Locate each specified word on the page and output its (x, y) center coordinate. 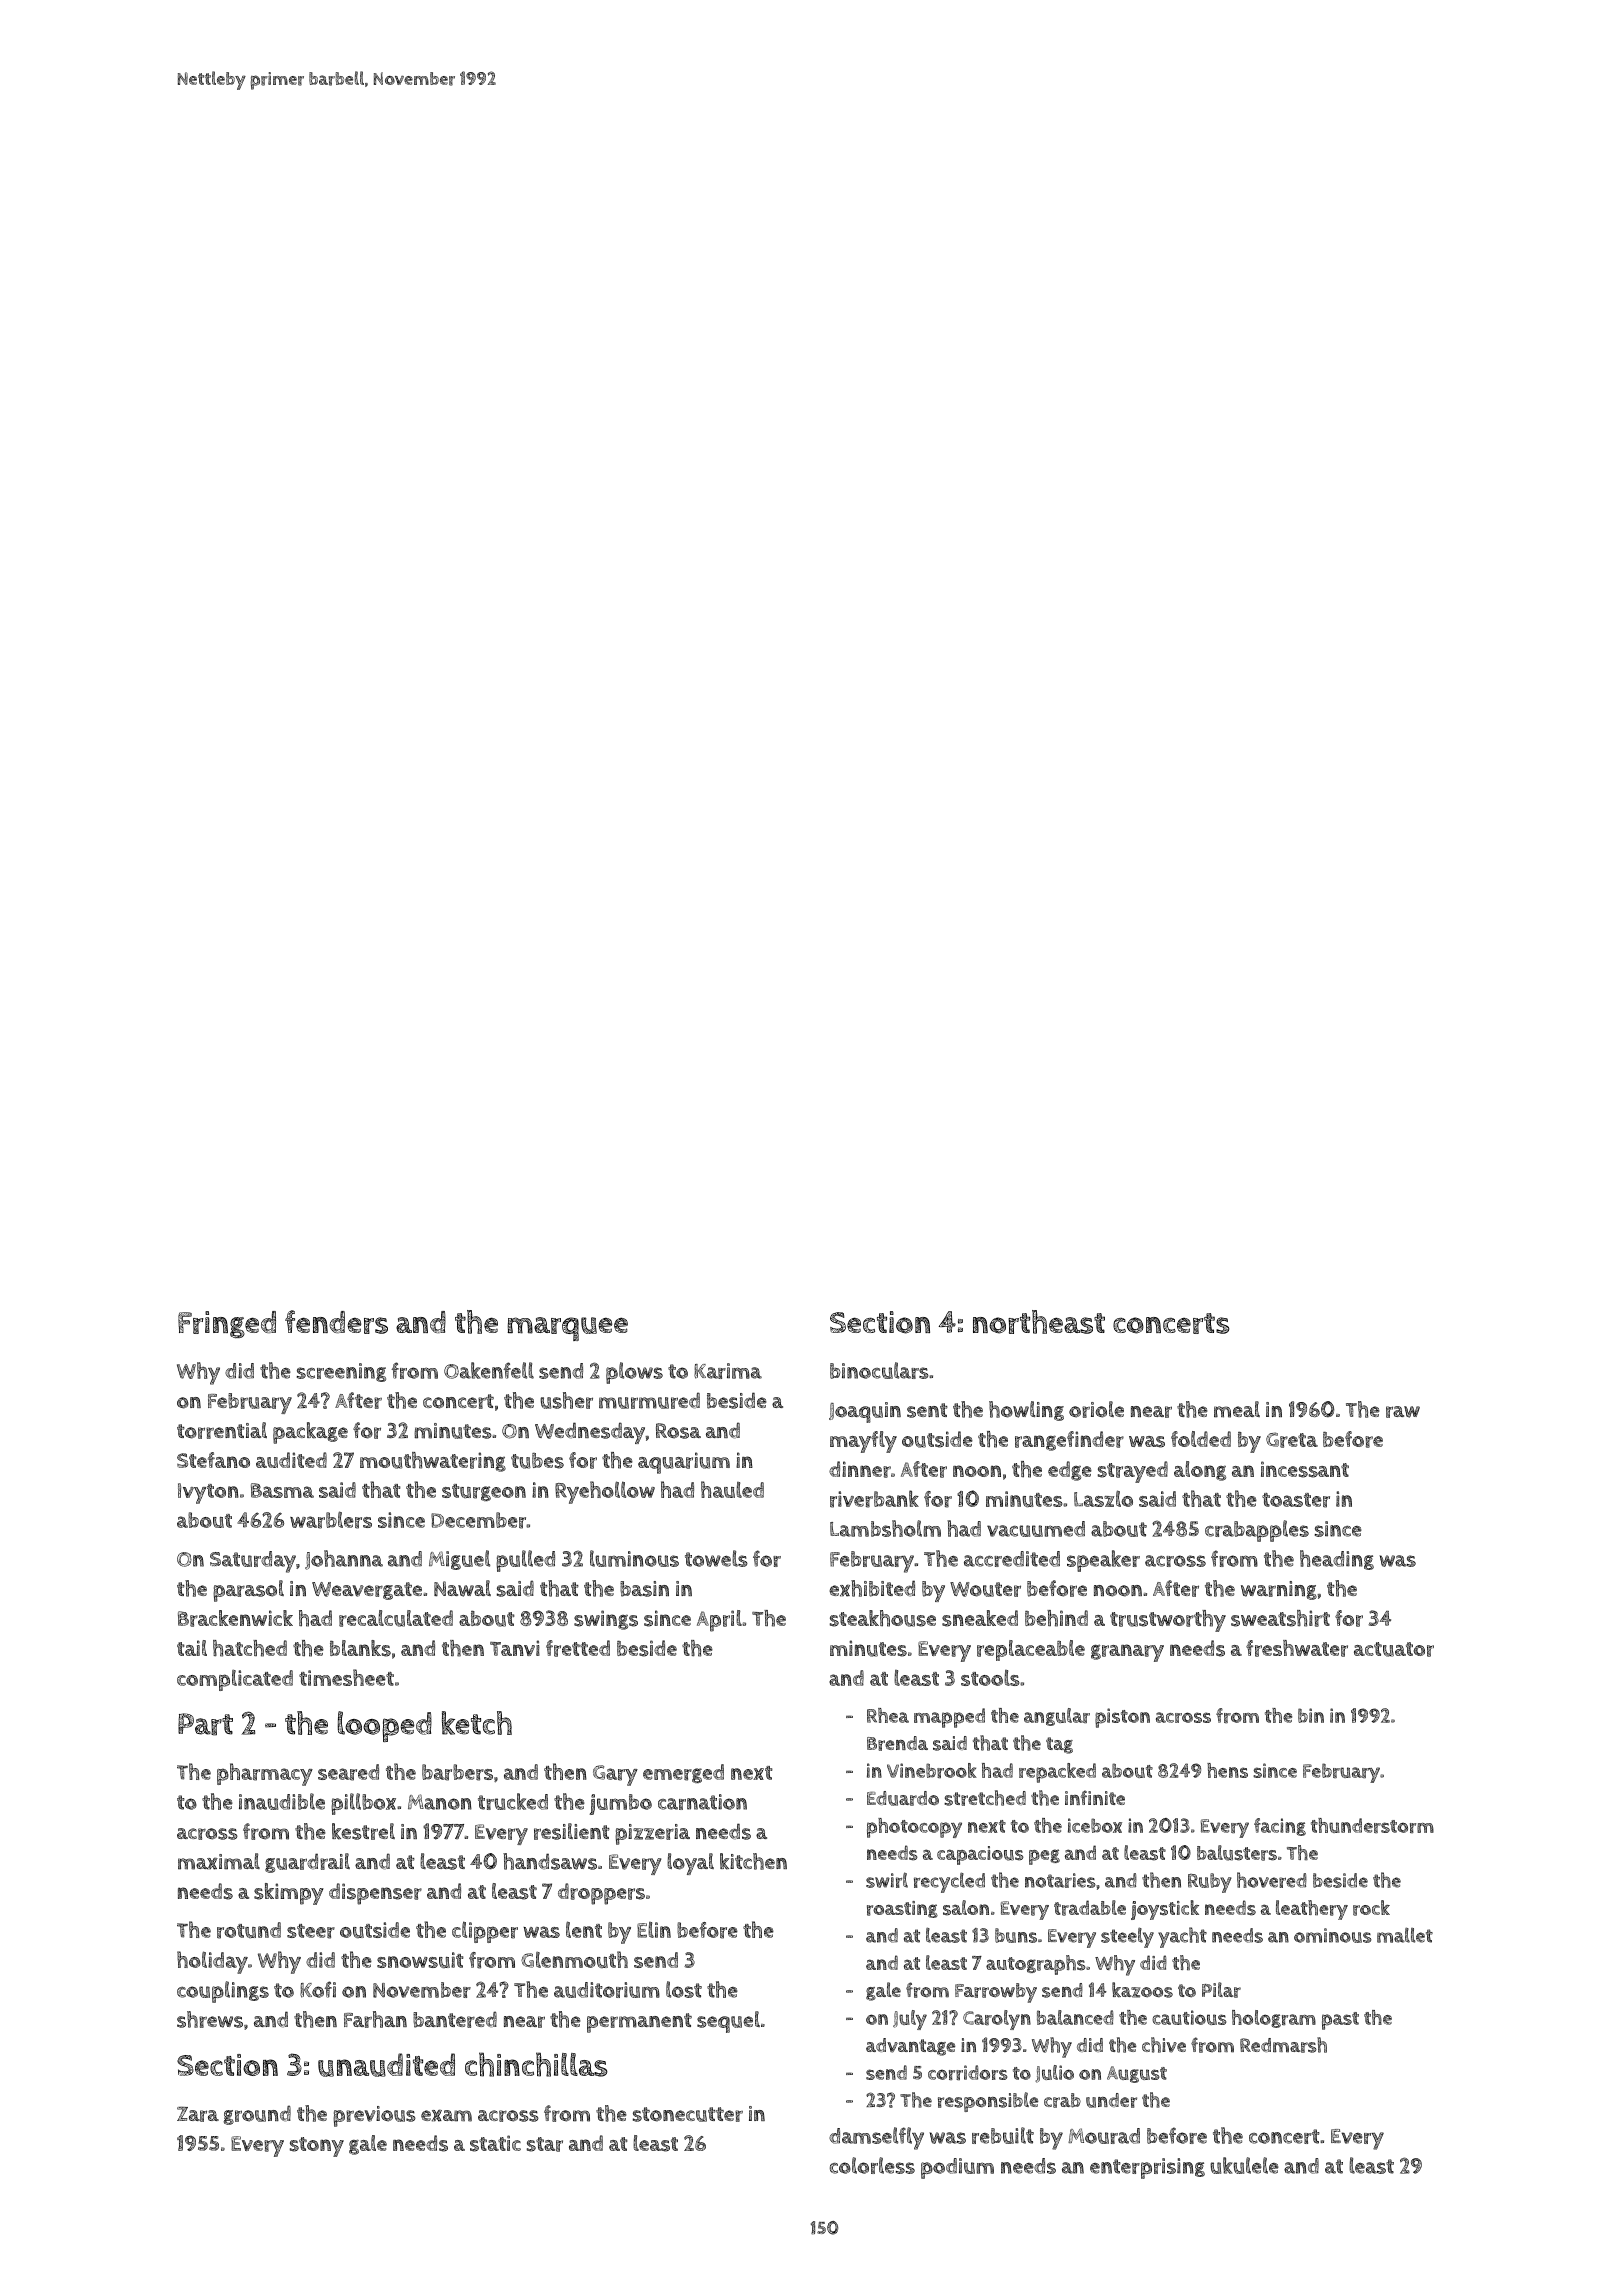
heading (1337, 1560)
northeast (1039, 1322)
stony (317, 2147)
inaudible (282, 1801)
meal (1237, 1409)
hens (1227, 1770)
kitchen (753, 1861)
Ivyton (208, 1493)
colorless (872, 2165)
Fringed (227, 1324)
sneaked (980, 1618)
